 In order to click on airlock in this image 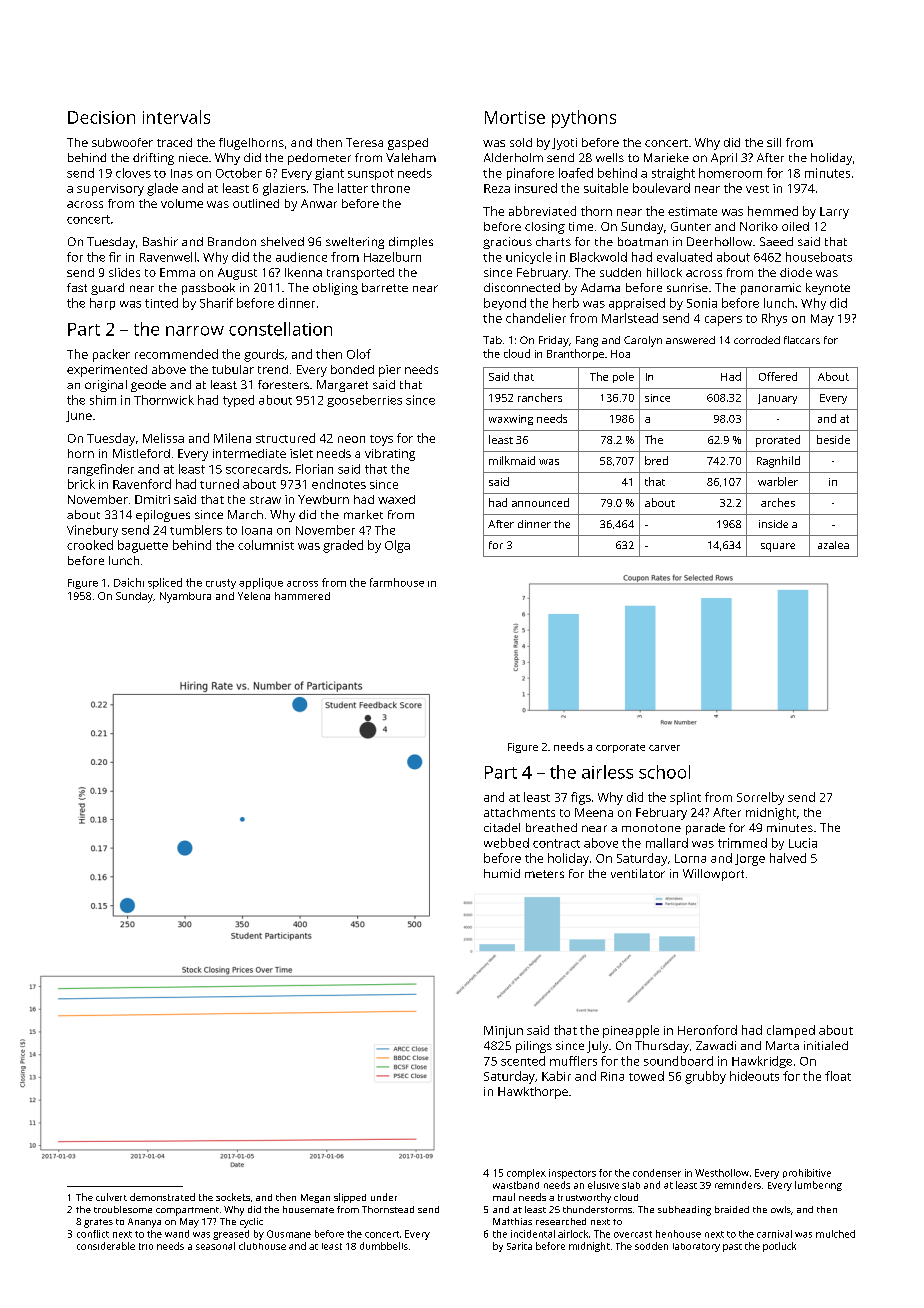, I will do `click(573, 1234)`.
